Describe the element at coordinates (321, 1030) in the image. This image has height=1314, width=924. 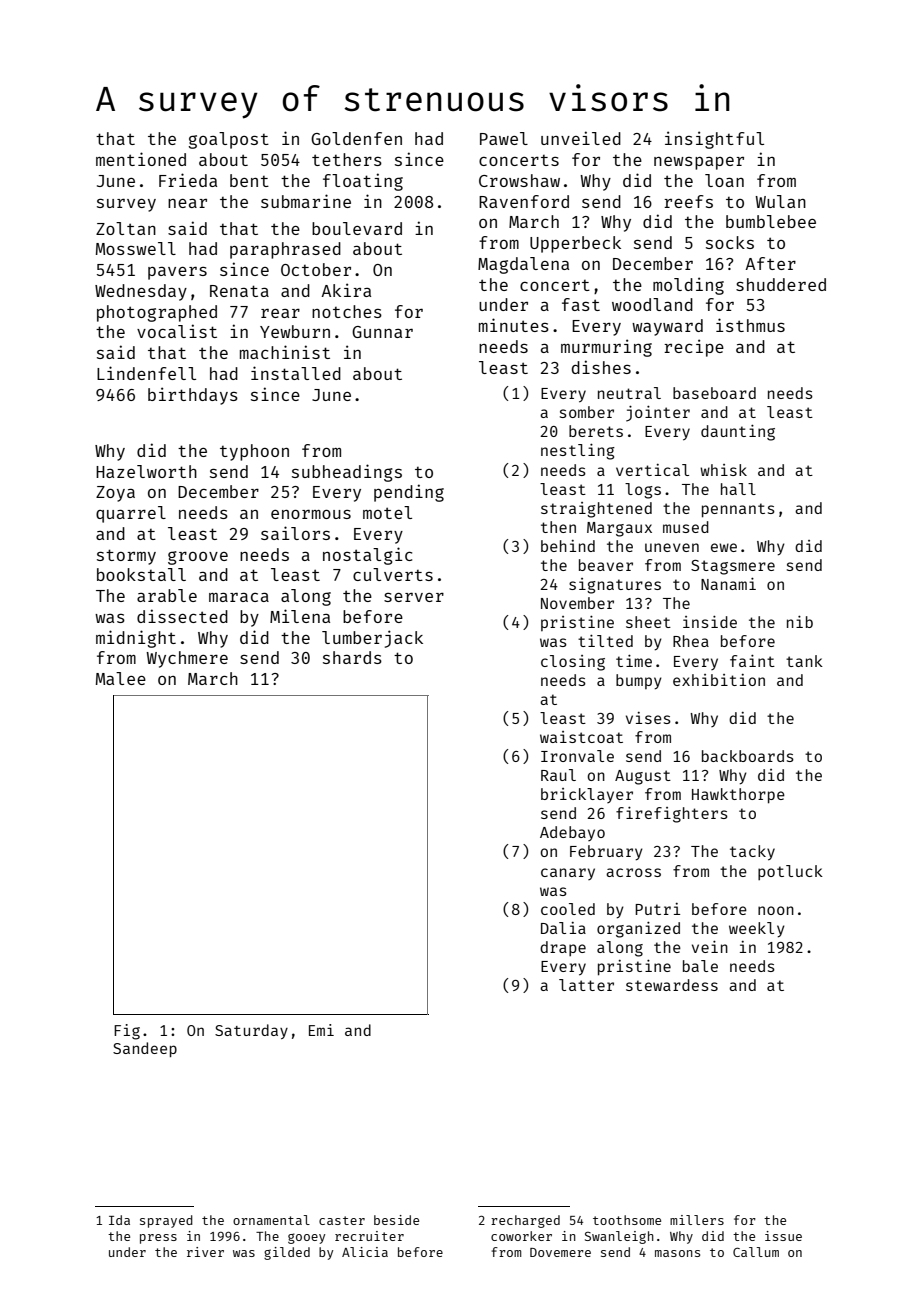
I see `Emi` at that location.
